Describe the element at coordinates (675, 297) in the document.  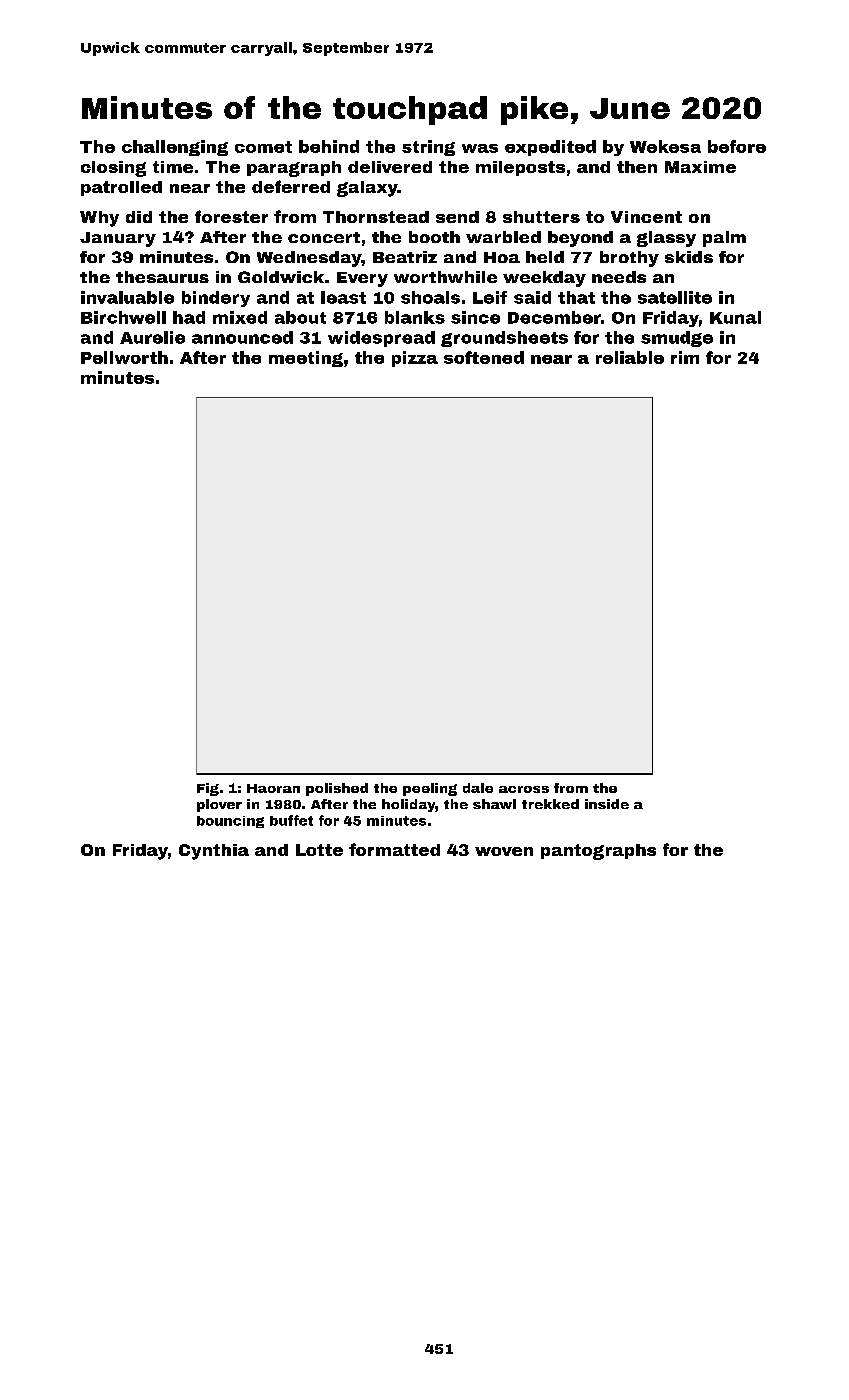
I see `satellite` at that location.
